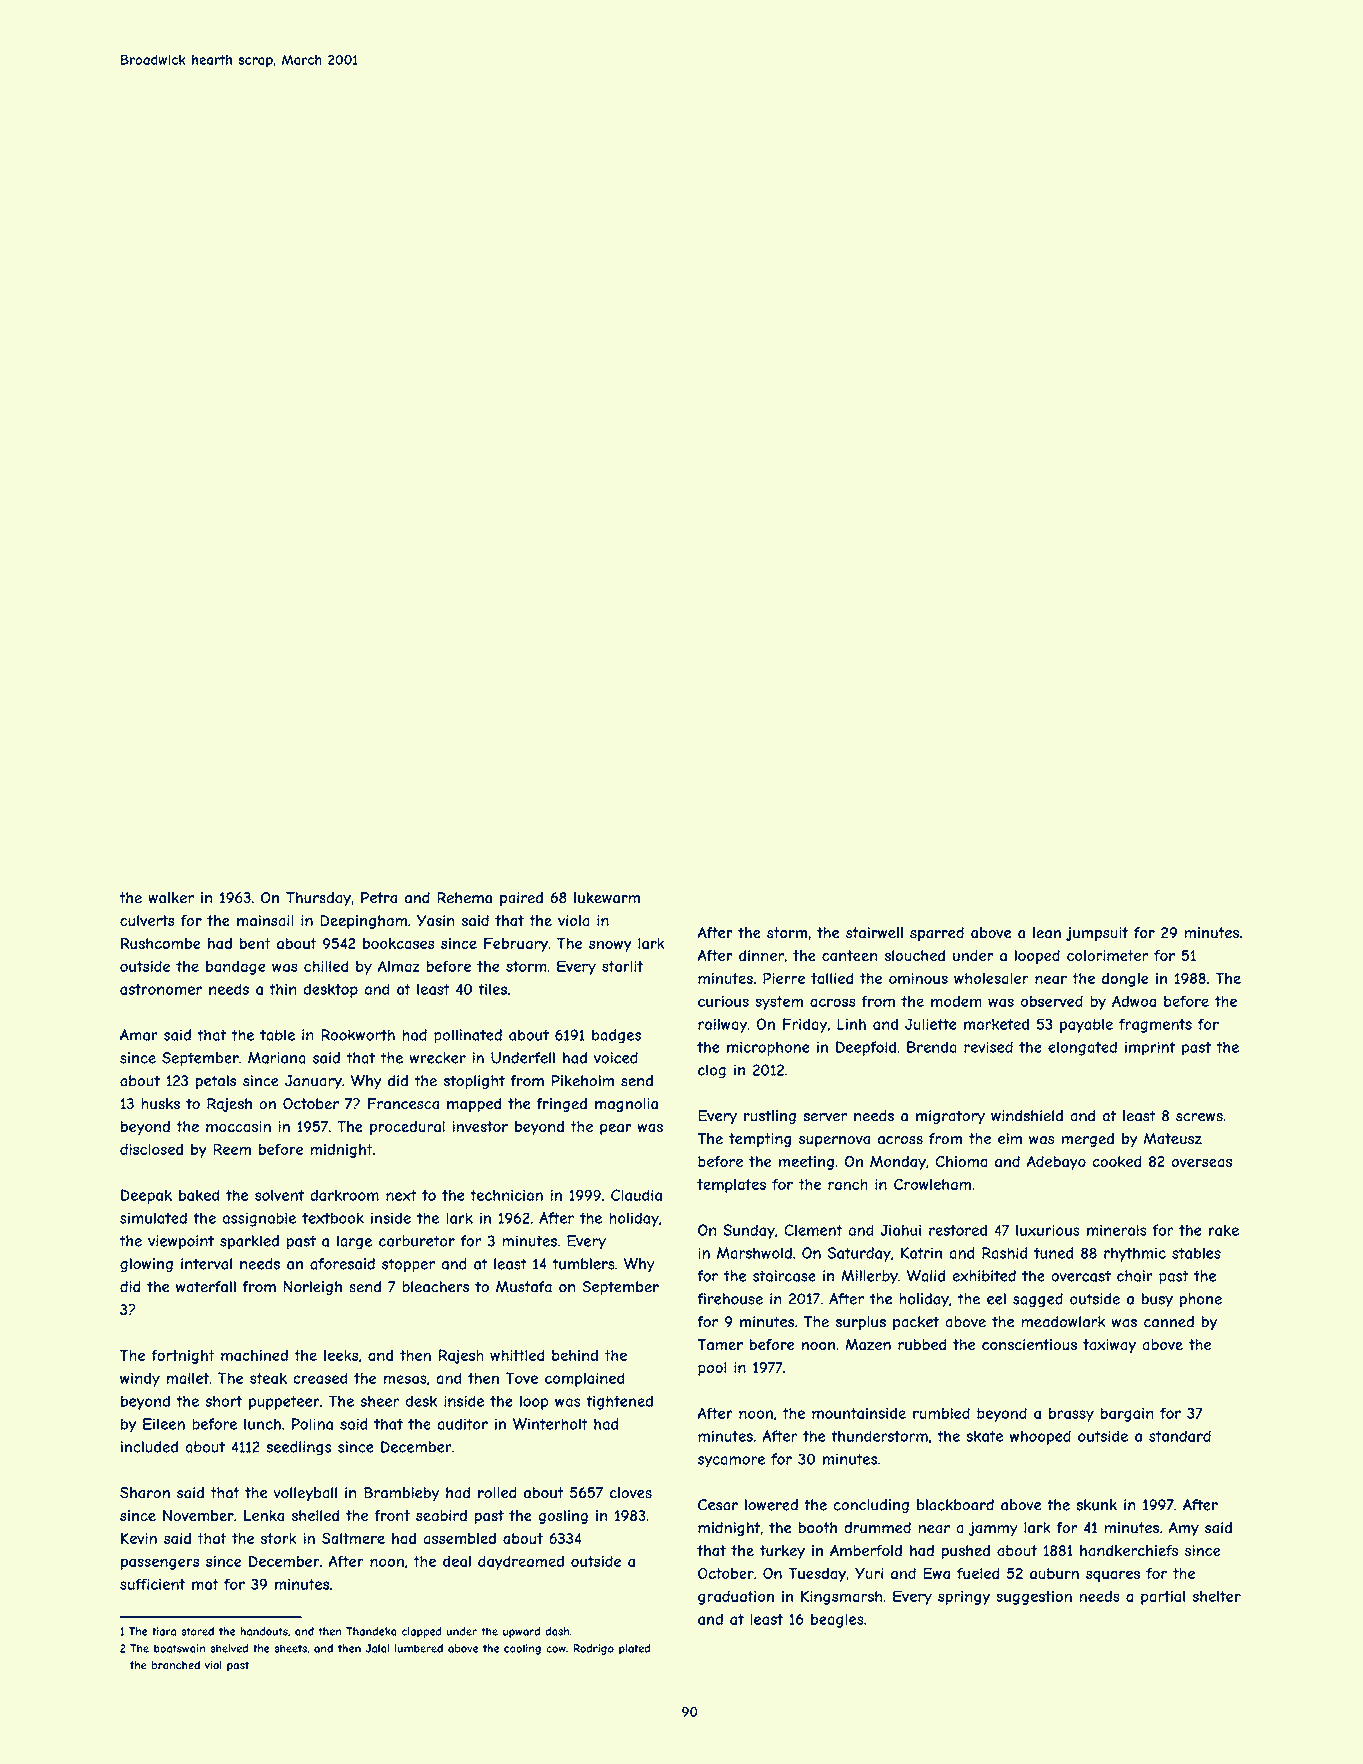 This screenshot has height=1764, width=1363. What do you see at coordinates (318, 899) in the screenshot?
I see `Thursday` at bounding box center [318, 899].
